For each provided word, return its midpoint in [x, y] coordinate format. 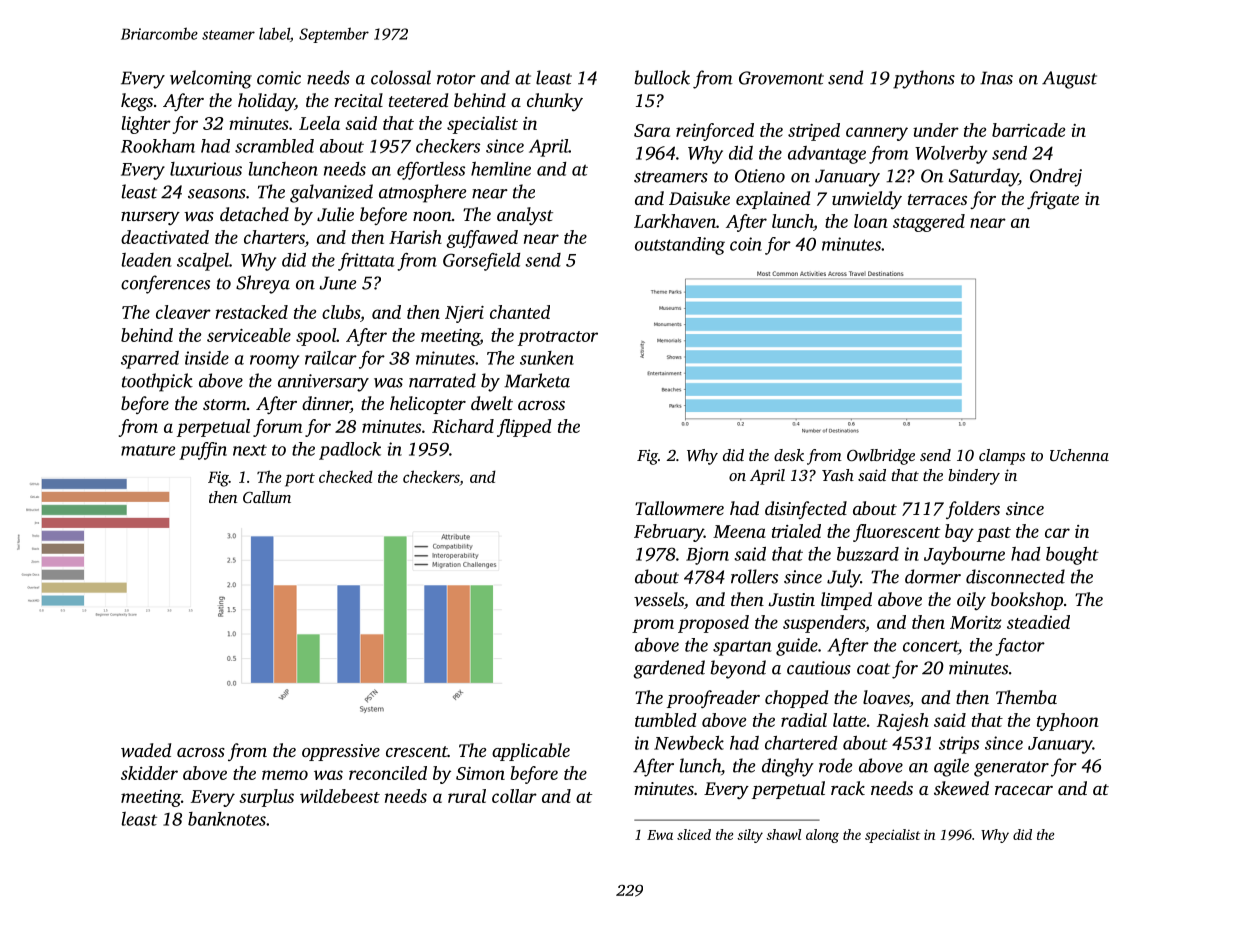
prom [653, 626]
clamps [1002, 457]
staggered [929, 223]
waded [146, 750]
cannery [877, 134]
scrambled [274, 146]
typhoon [1068, 722]
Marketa [537, 380]
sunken [547, 358]
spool [316, 337]
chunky [555, 102]
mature [148, 450]
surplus [266, 798]
